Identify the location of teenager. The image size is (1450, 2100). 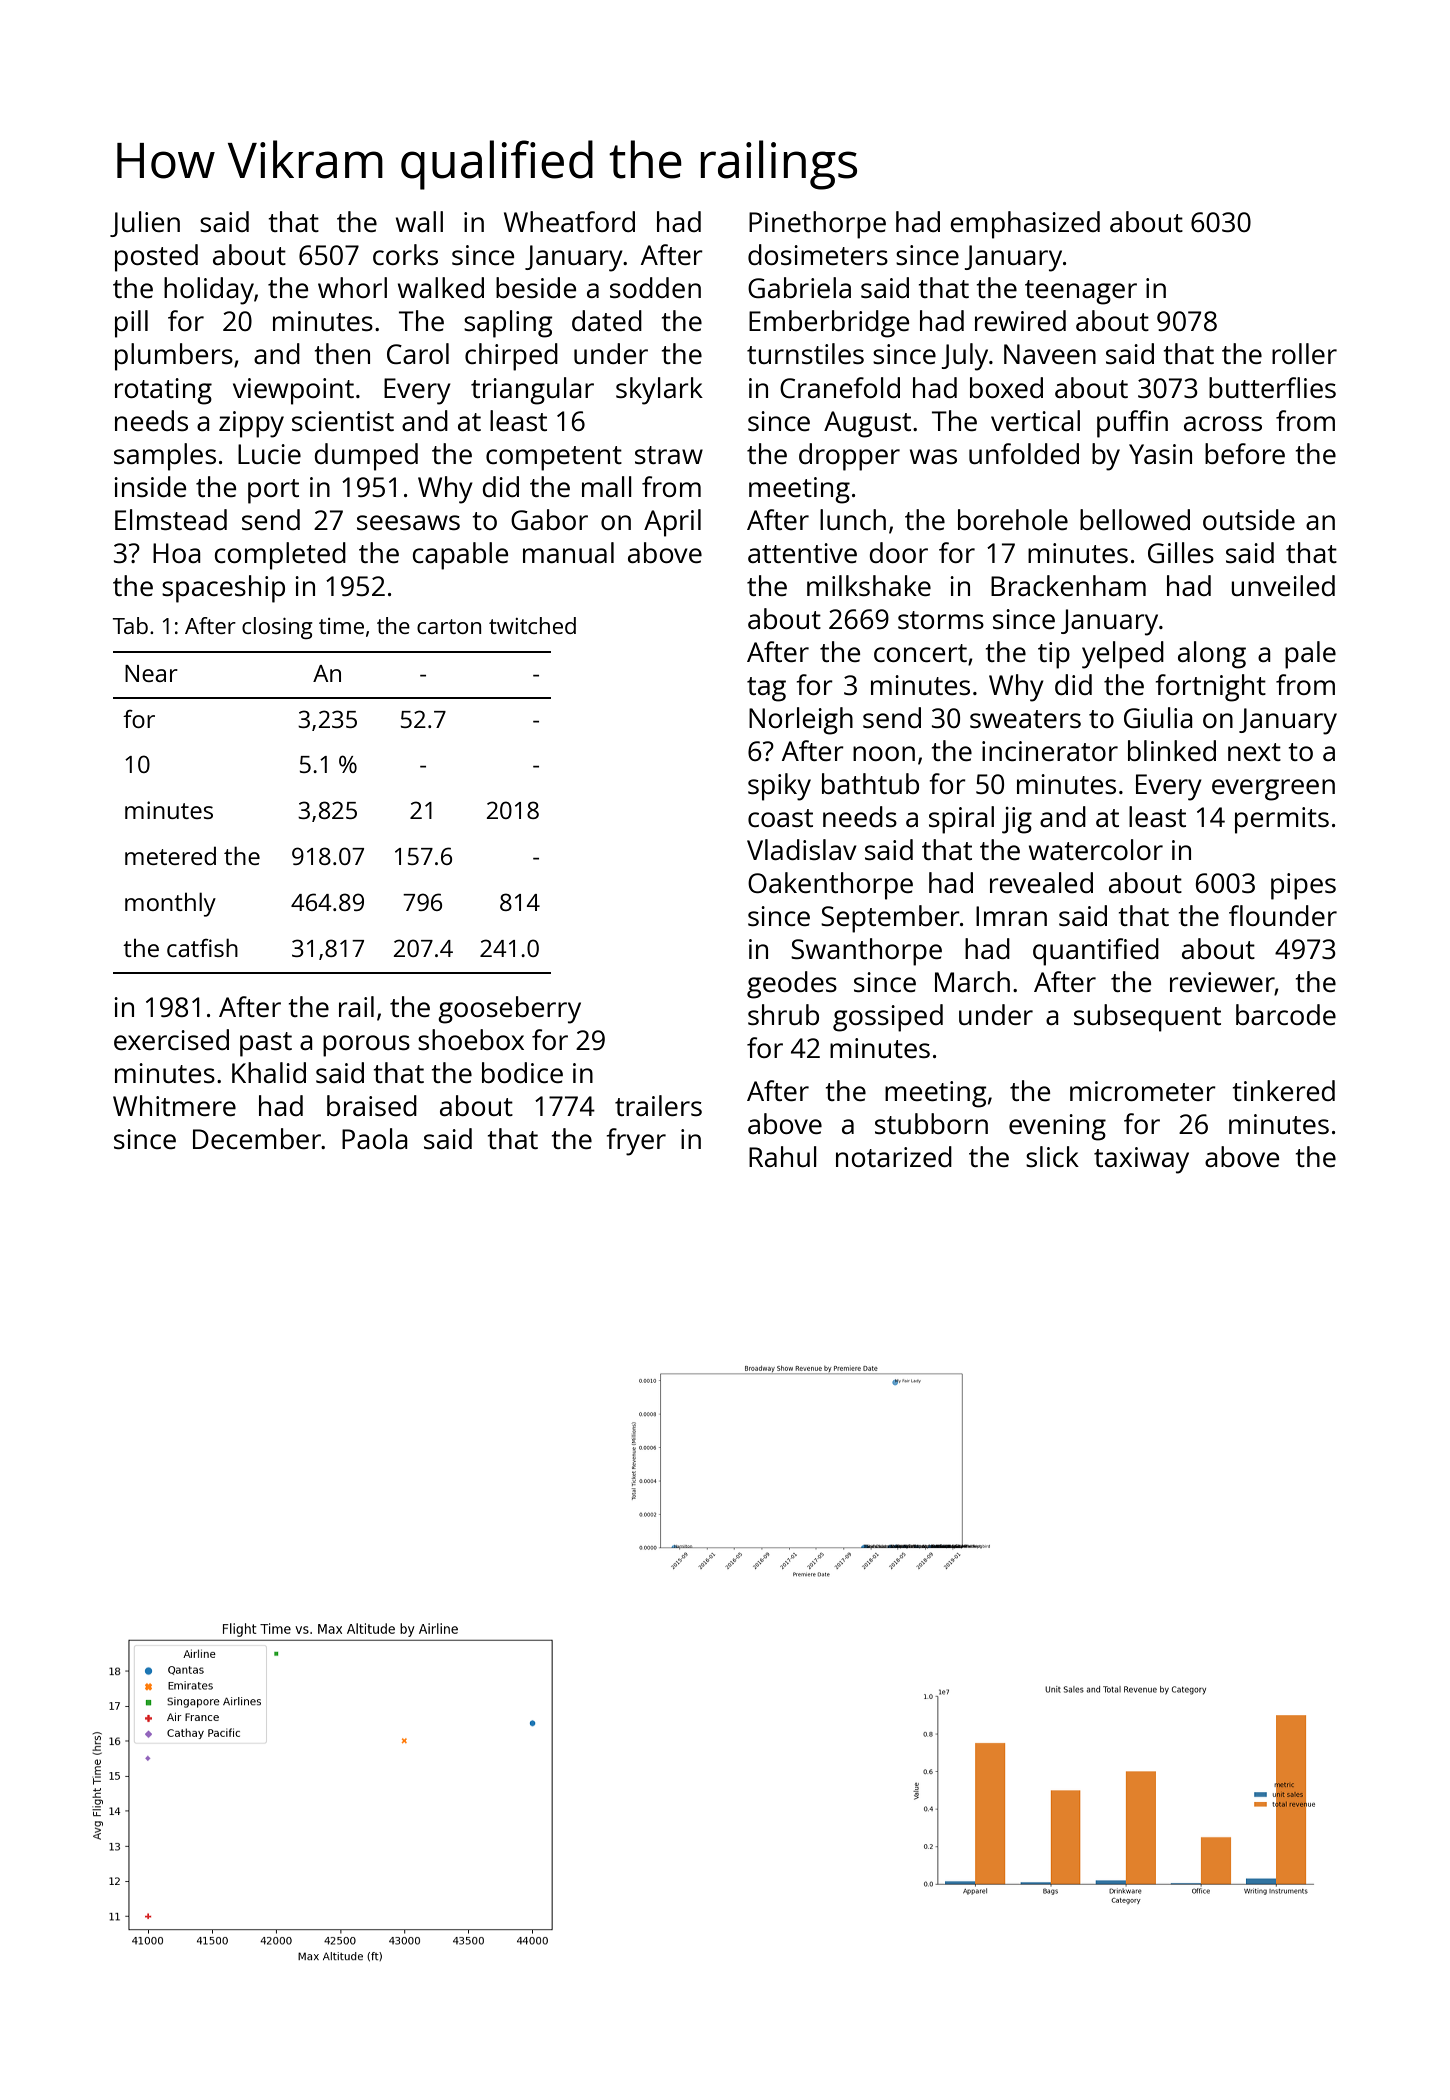
(1081, 292).
